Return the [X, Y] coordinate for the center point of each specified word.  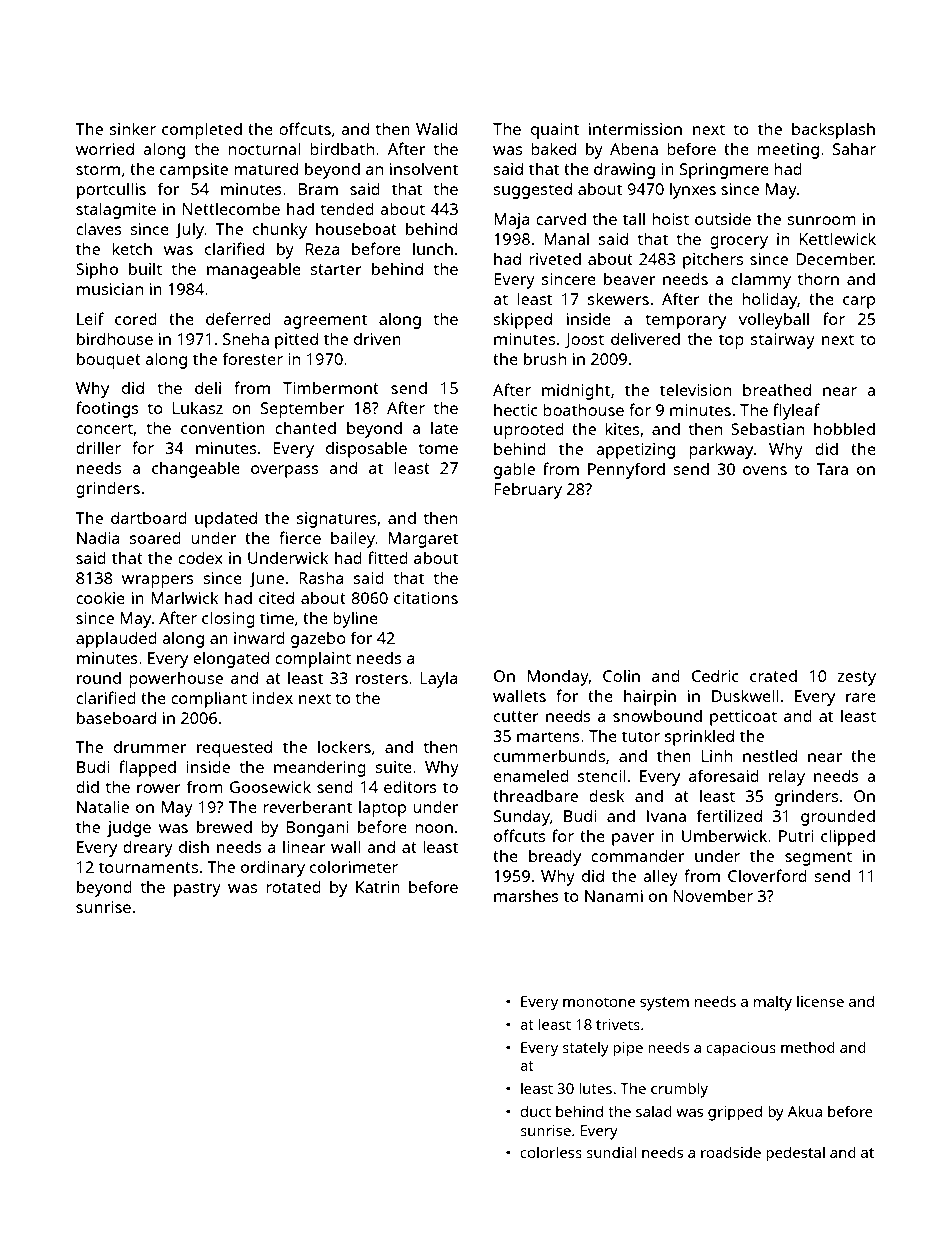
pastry [197, 889]
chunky [280, 230]
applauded [116, 639]
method [808, 1047]
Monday [558, 678]
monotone [599, 1002]
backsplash [833, 130]
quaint [555, 131]
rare [861, 697]
